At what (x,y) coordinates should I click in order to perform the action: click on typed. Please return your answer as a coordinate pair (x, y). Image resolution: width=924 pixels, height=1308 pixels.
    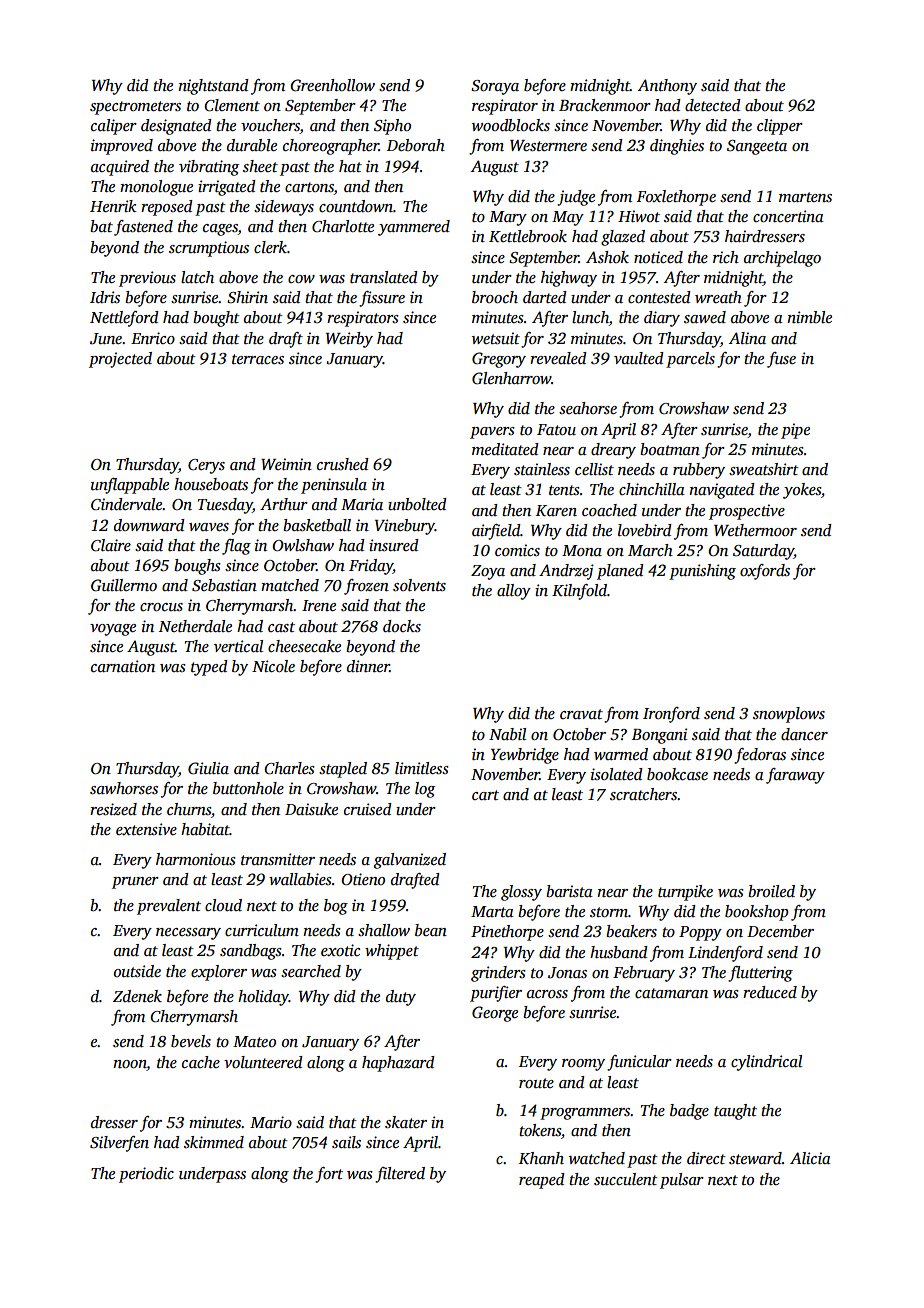
    Looking at the image, I should click on (209, 668).
